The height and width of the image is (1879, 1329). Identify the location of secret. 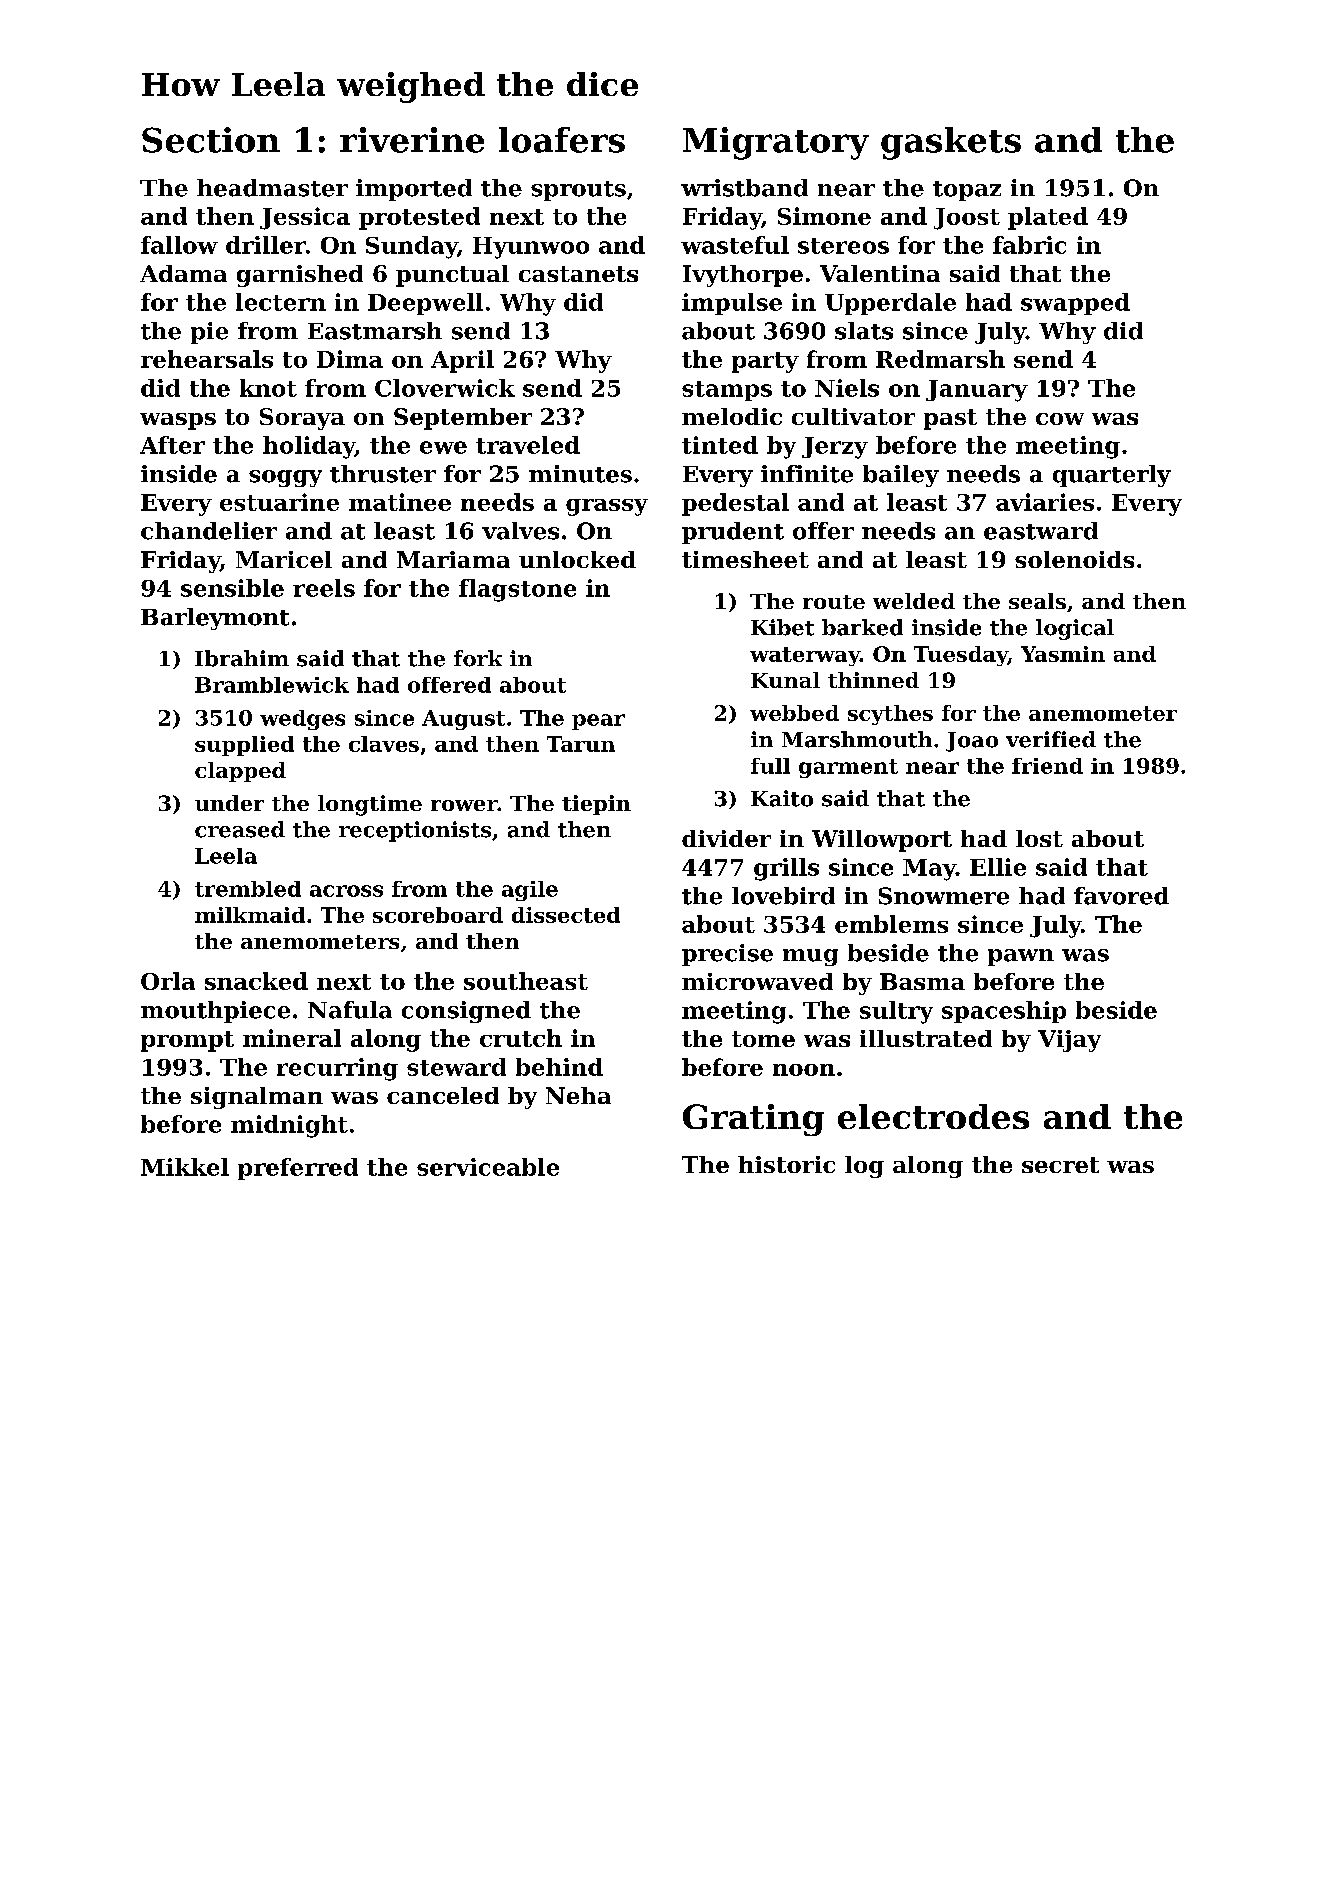
(1060, 1165).
